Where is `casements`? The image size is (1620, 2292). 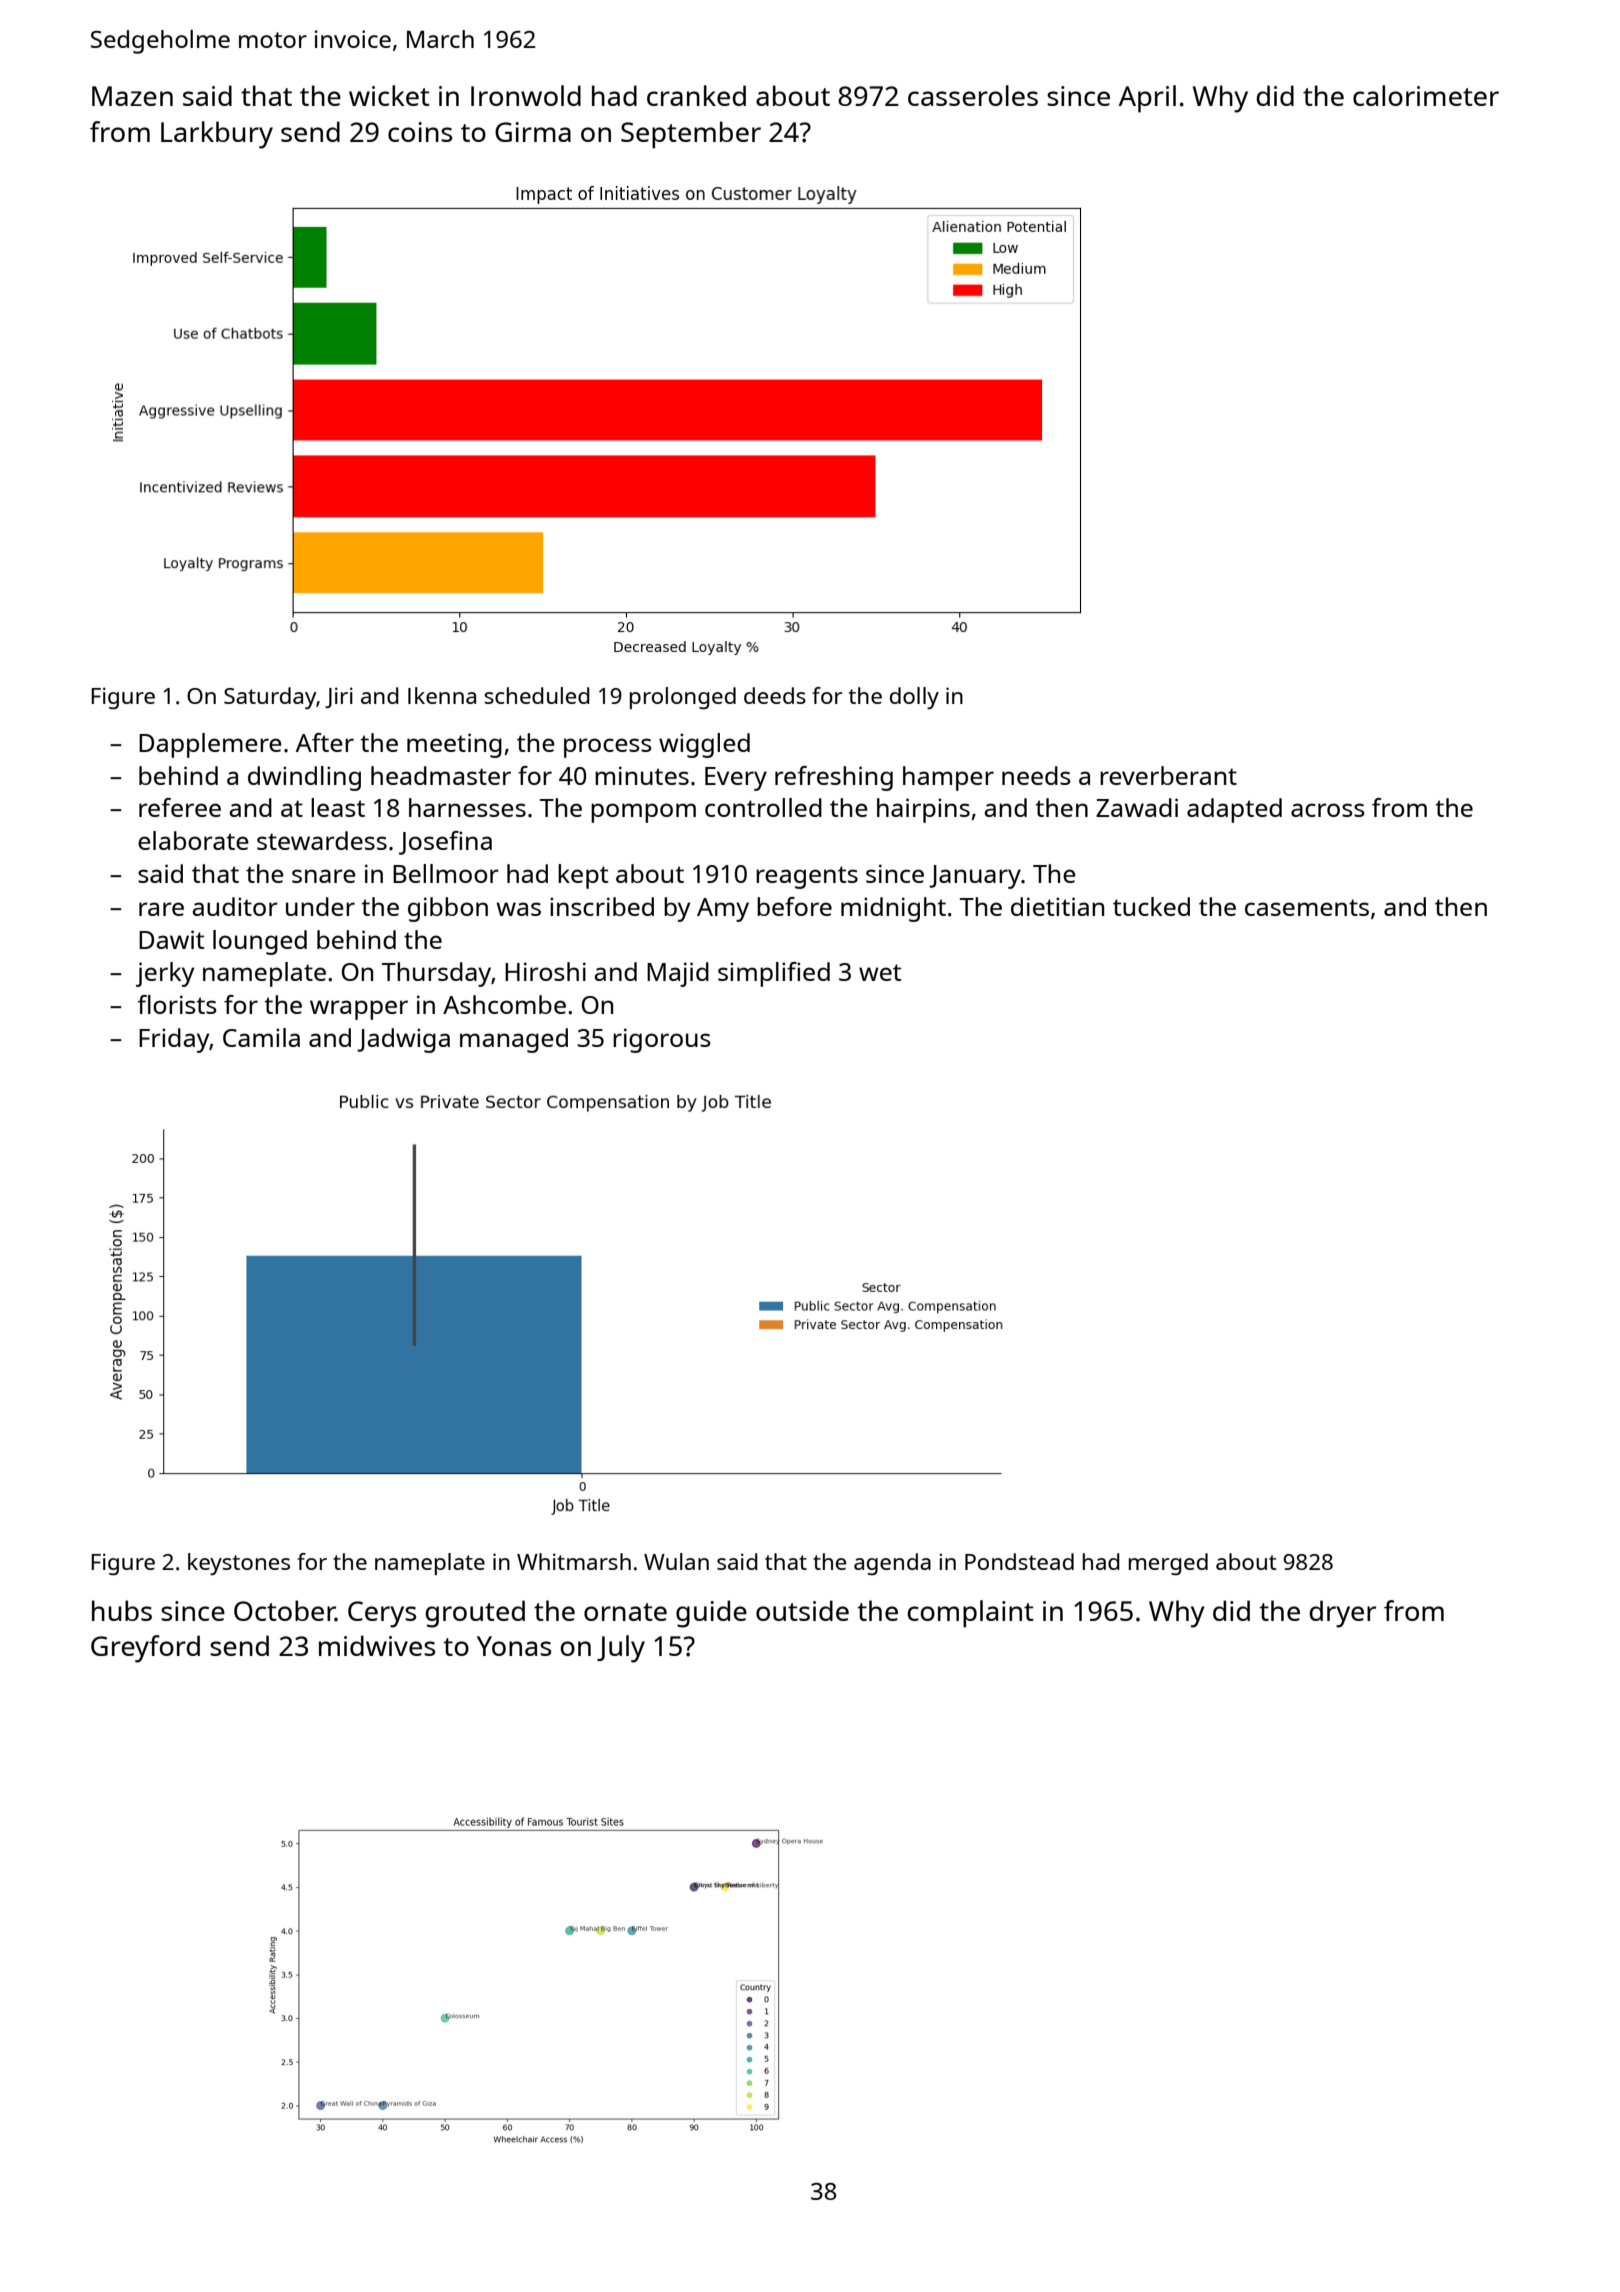
casements is located at coordinates (1307, 907).
